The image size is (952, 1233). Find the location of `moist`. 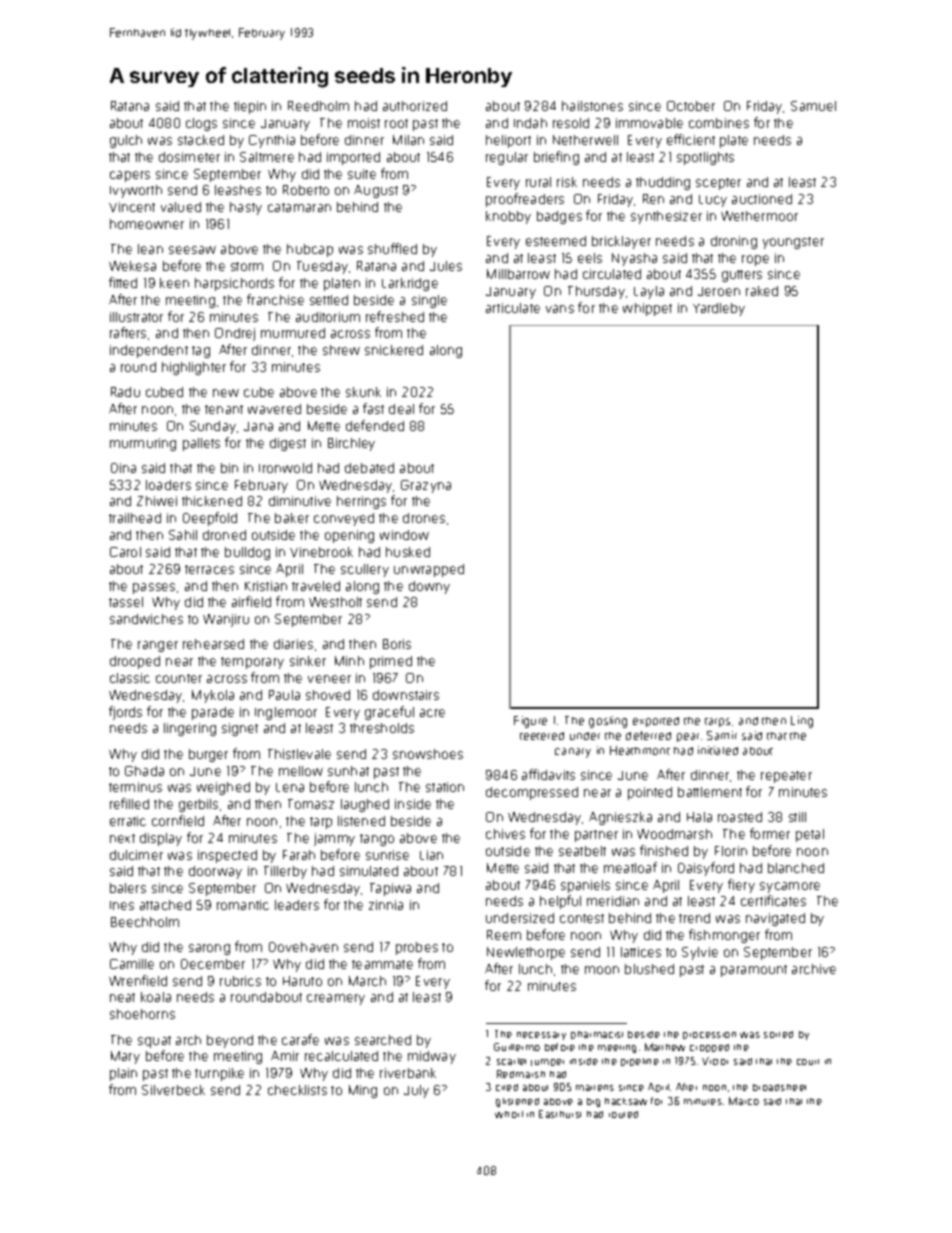

moist is located at coordinates (364, 123).
